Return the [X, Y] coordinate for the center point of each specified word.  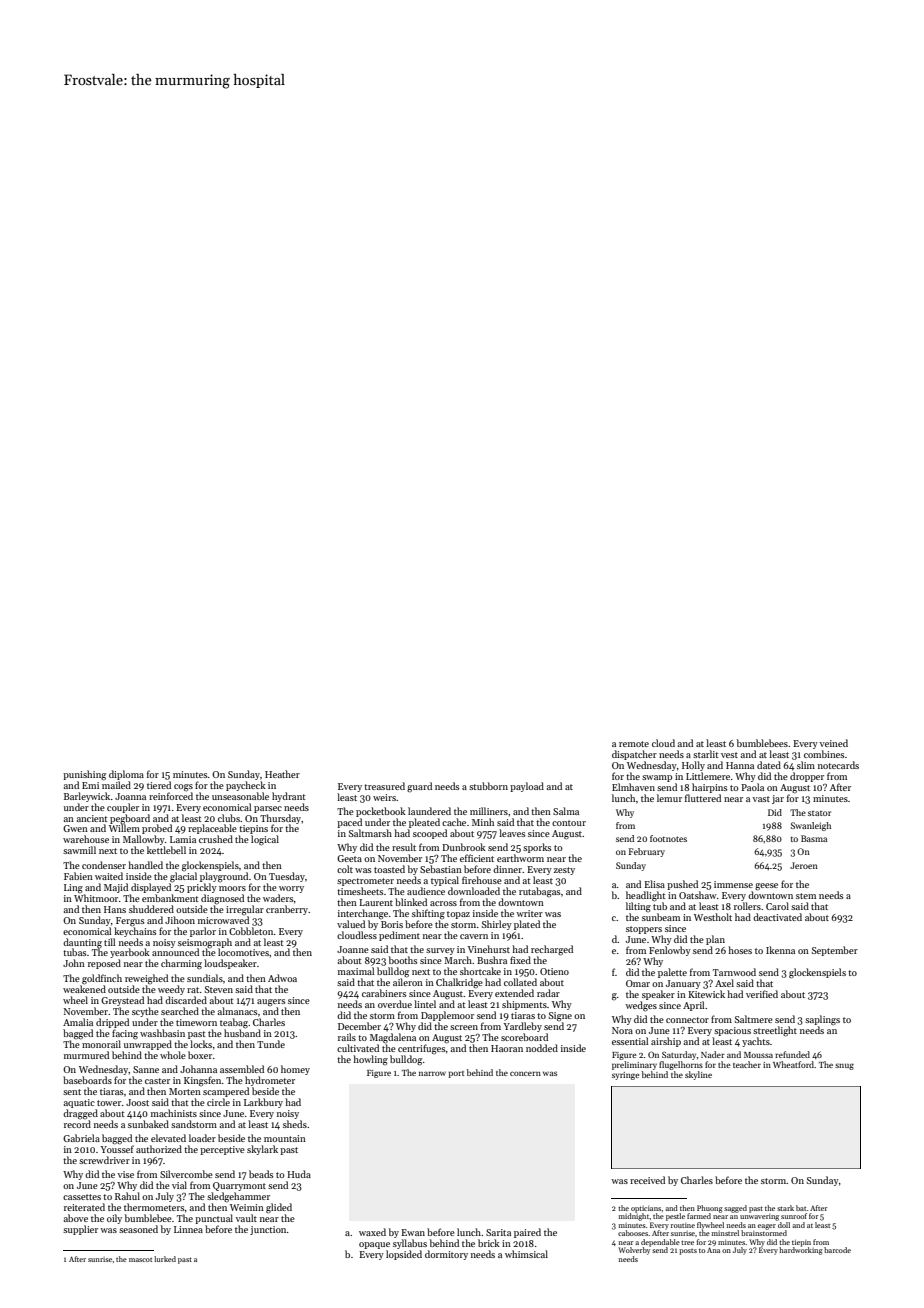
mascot [140, 1260]
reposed [104, 964]
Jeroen [804, 865]
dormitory [446, 1255]
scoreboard [524, 1037]
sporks [537, 848]
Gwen [75, 828]
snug [844, 1066]
